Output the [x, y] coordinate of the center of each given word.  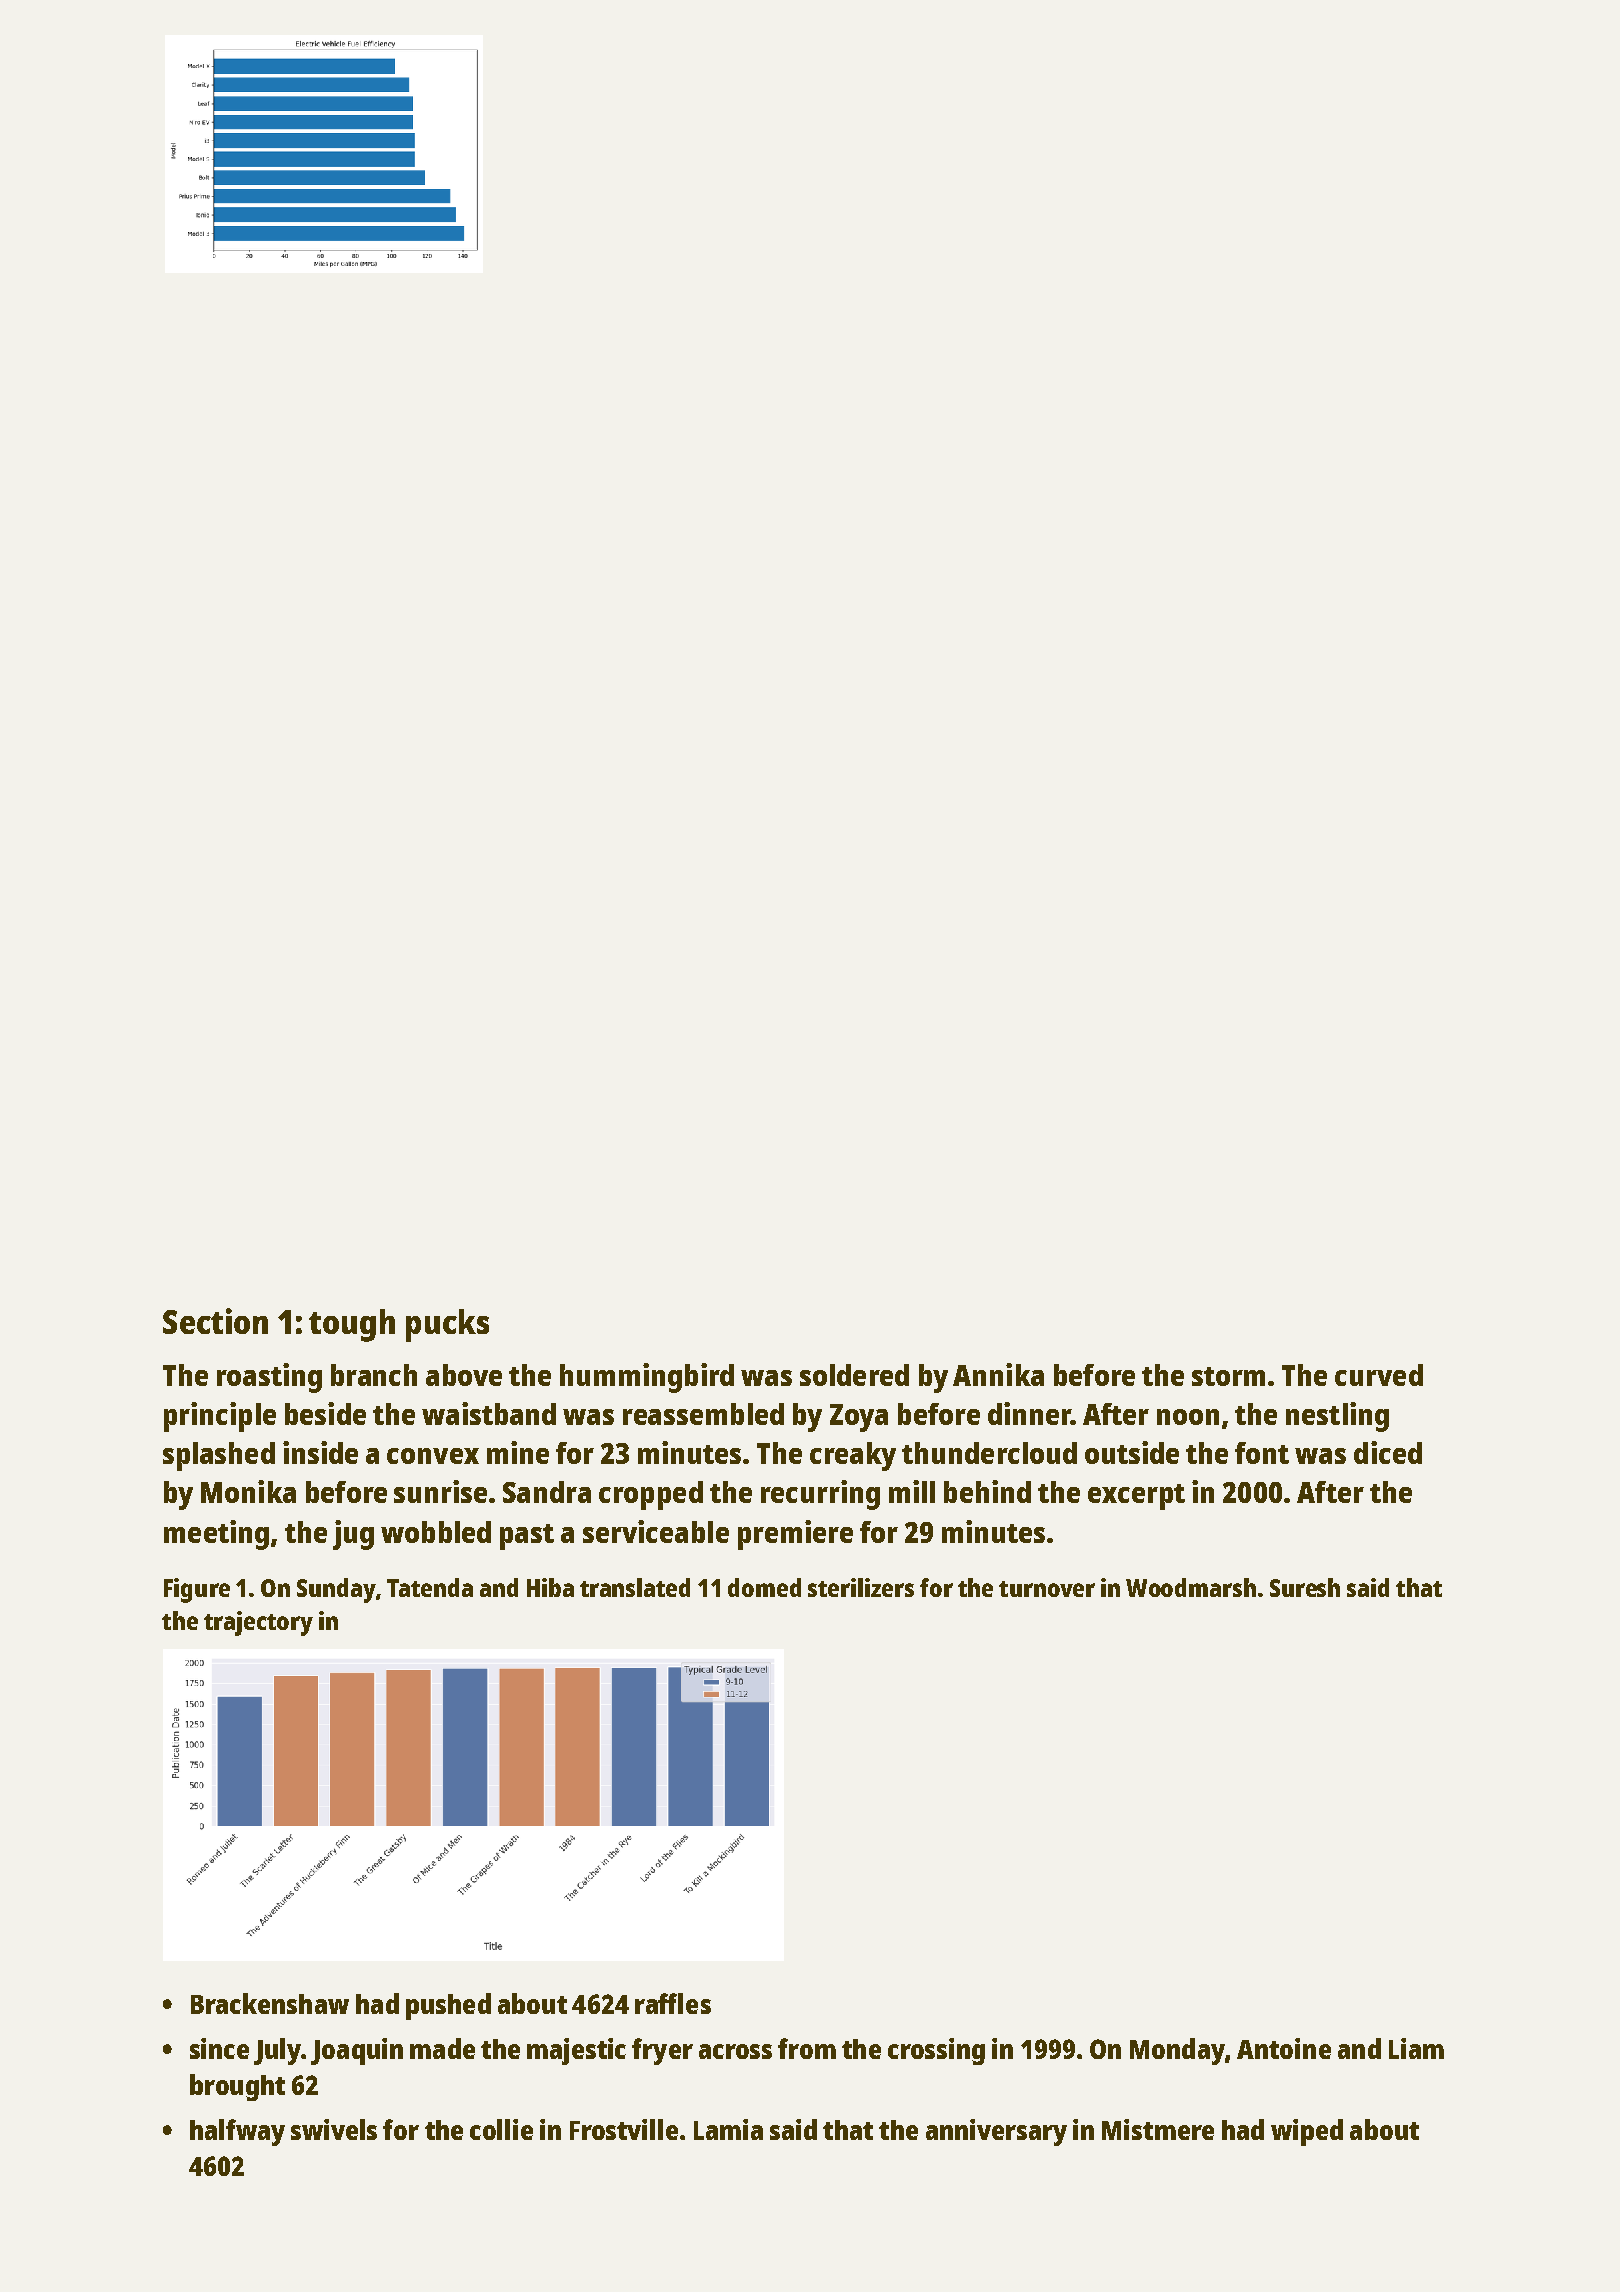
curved [1379, 1375]
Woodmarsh [1191, 1587]
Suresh [1305, 1587]
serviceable [656, 1531]
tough [352, 1325]
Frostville [624, 2129]
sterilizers [861, 1587]
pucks [447, 1325]
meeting [216, 1535]
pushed [448, 2006]
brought [237, 2087]
